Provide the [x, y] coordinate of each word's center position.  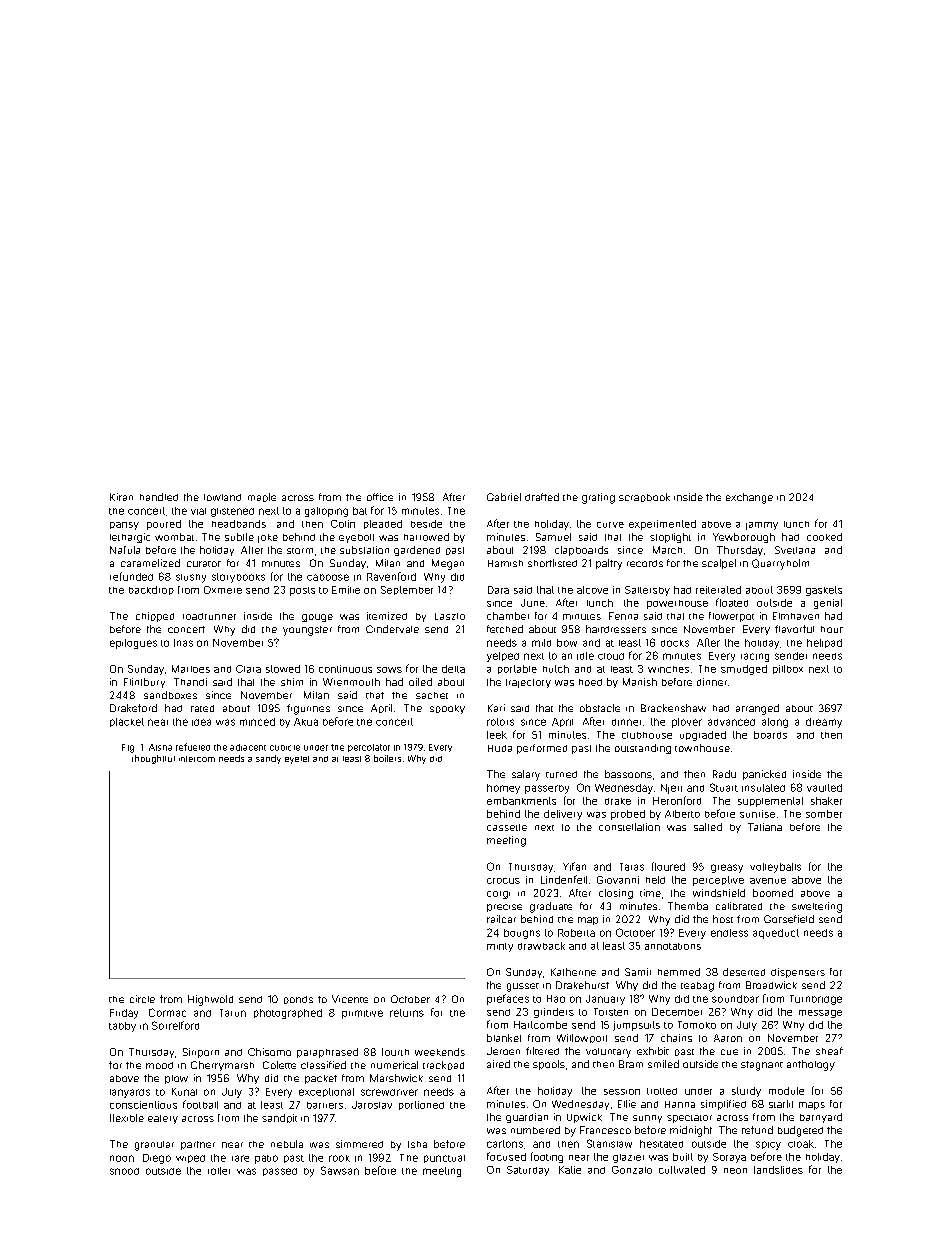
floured [668, 866]
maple [262, 497]
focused [506, 1156]
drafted [542, 497]
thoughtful [153, 759]
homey [503, 789]
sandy [268, 759]
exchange [749, 498]
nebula [287, 1144]
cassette [507, 827]
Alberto [682, 814]
